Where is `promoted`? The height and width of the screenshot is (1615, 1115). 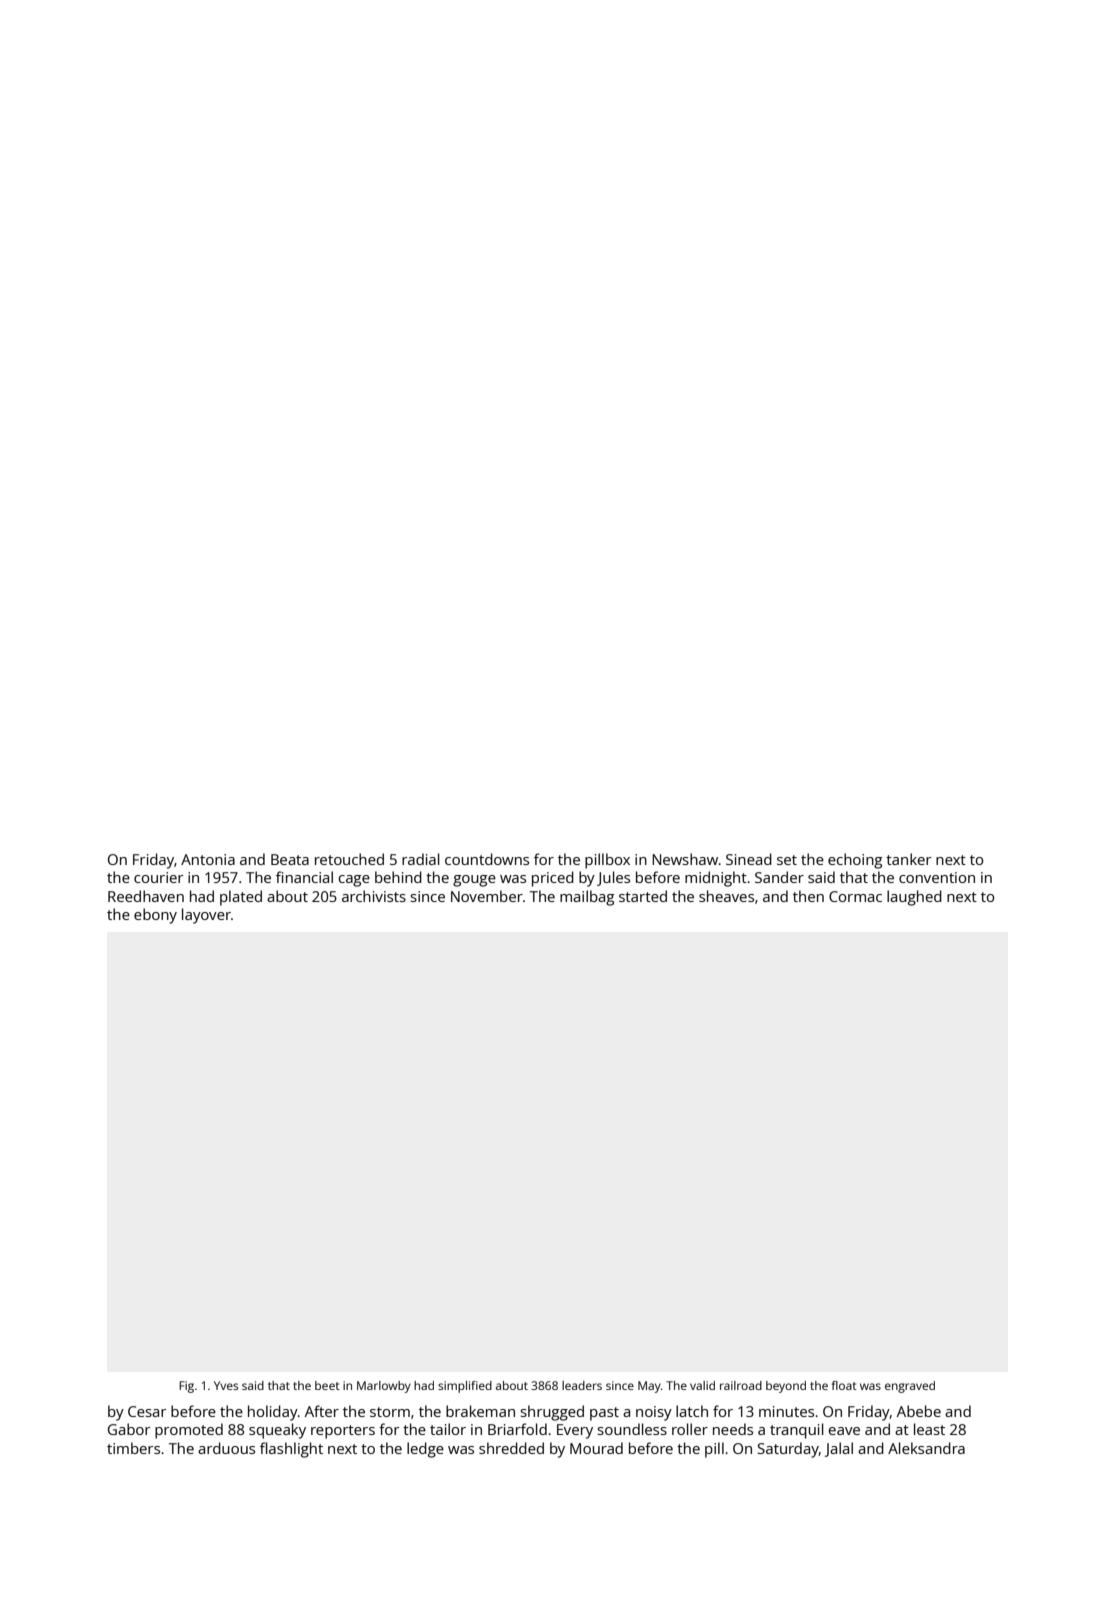 promoted is located at coordinates (189, 1431).
